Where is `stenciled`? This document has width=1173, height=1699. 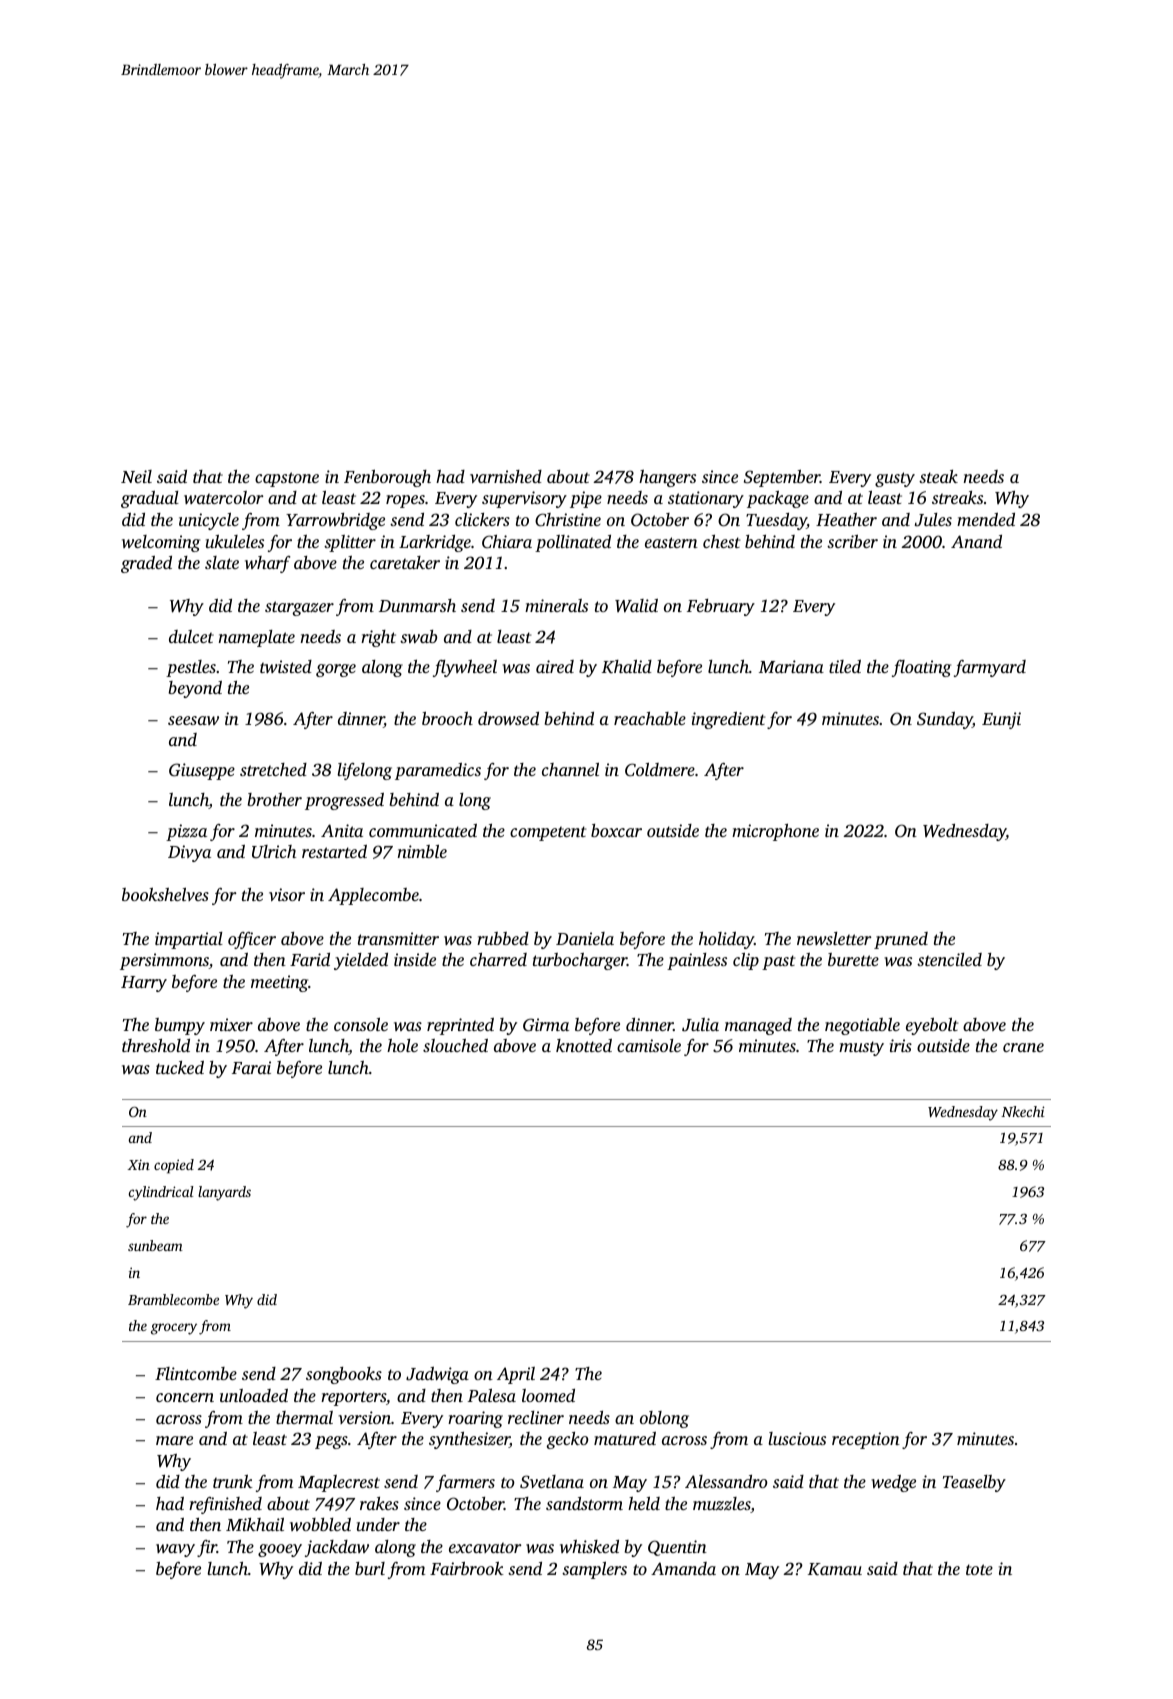
stenciled is located at coordinates (949, 959).
